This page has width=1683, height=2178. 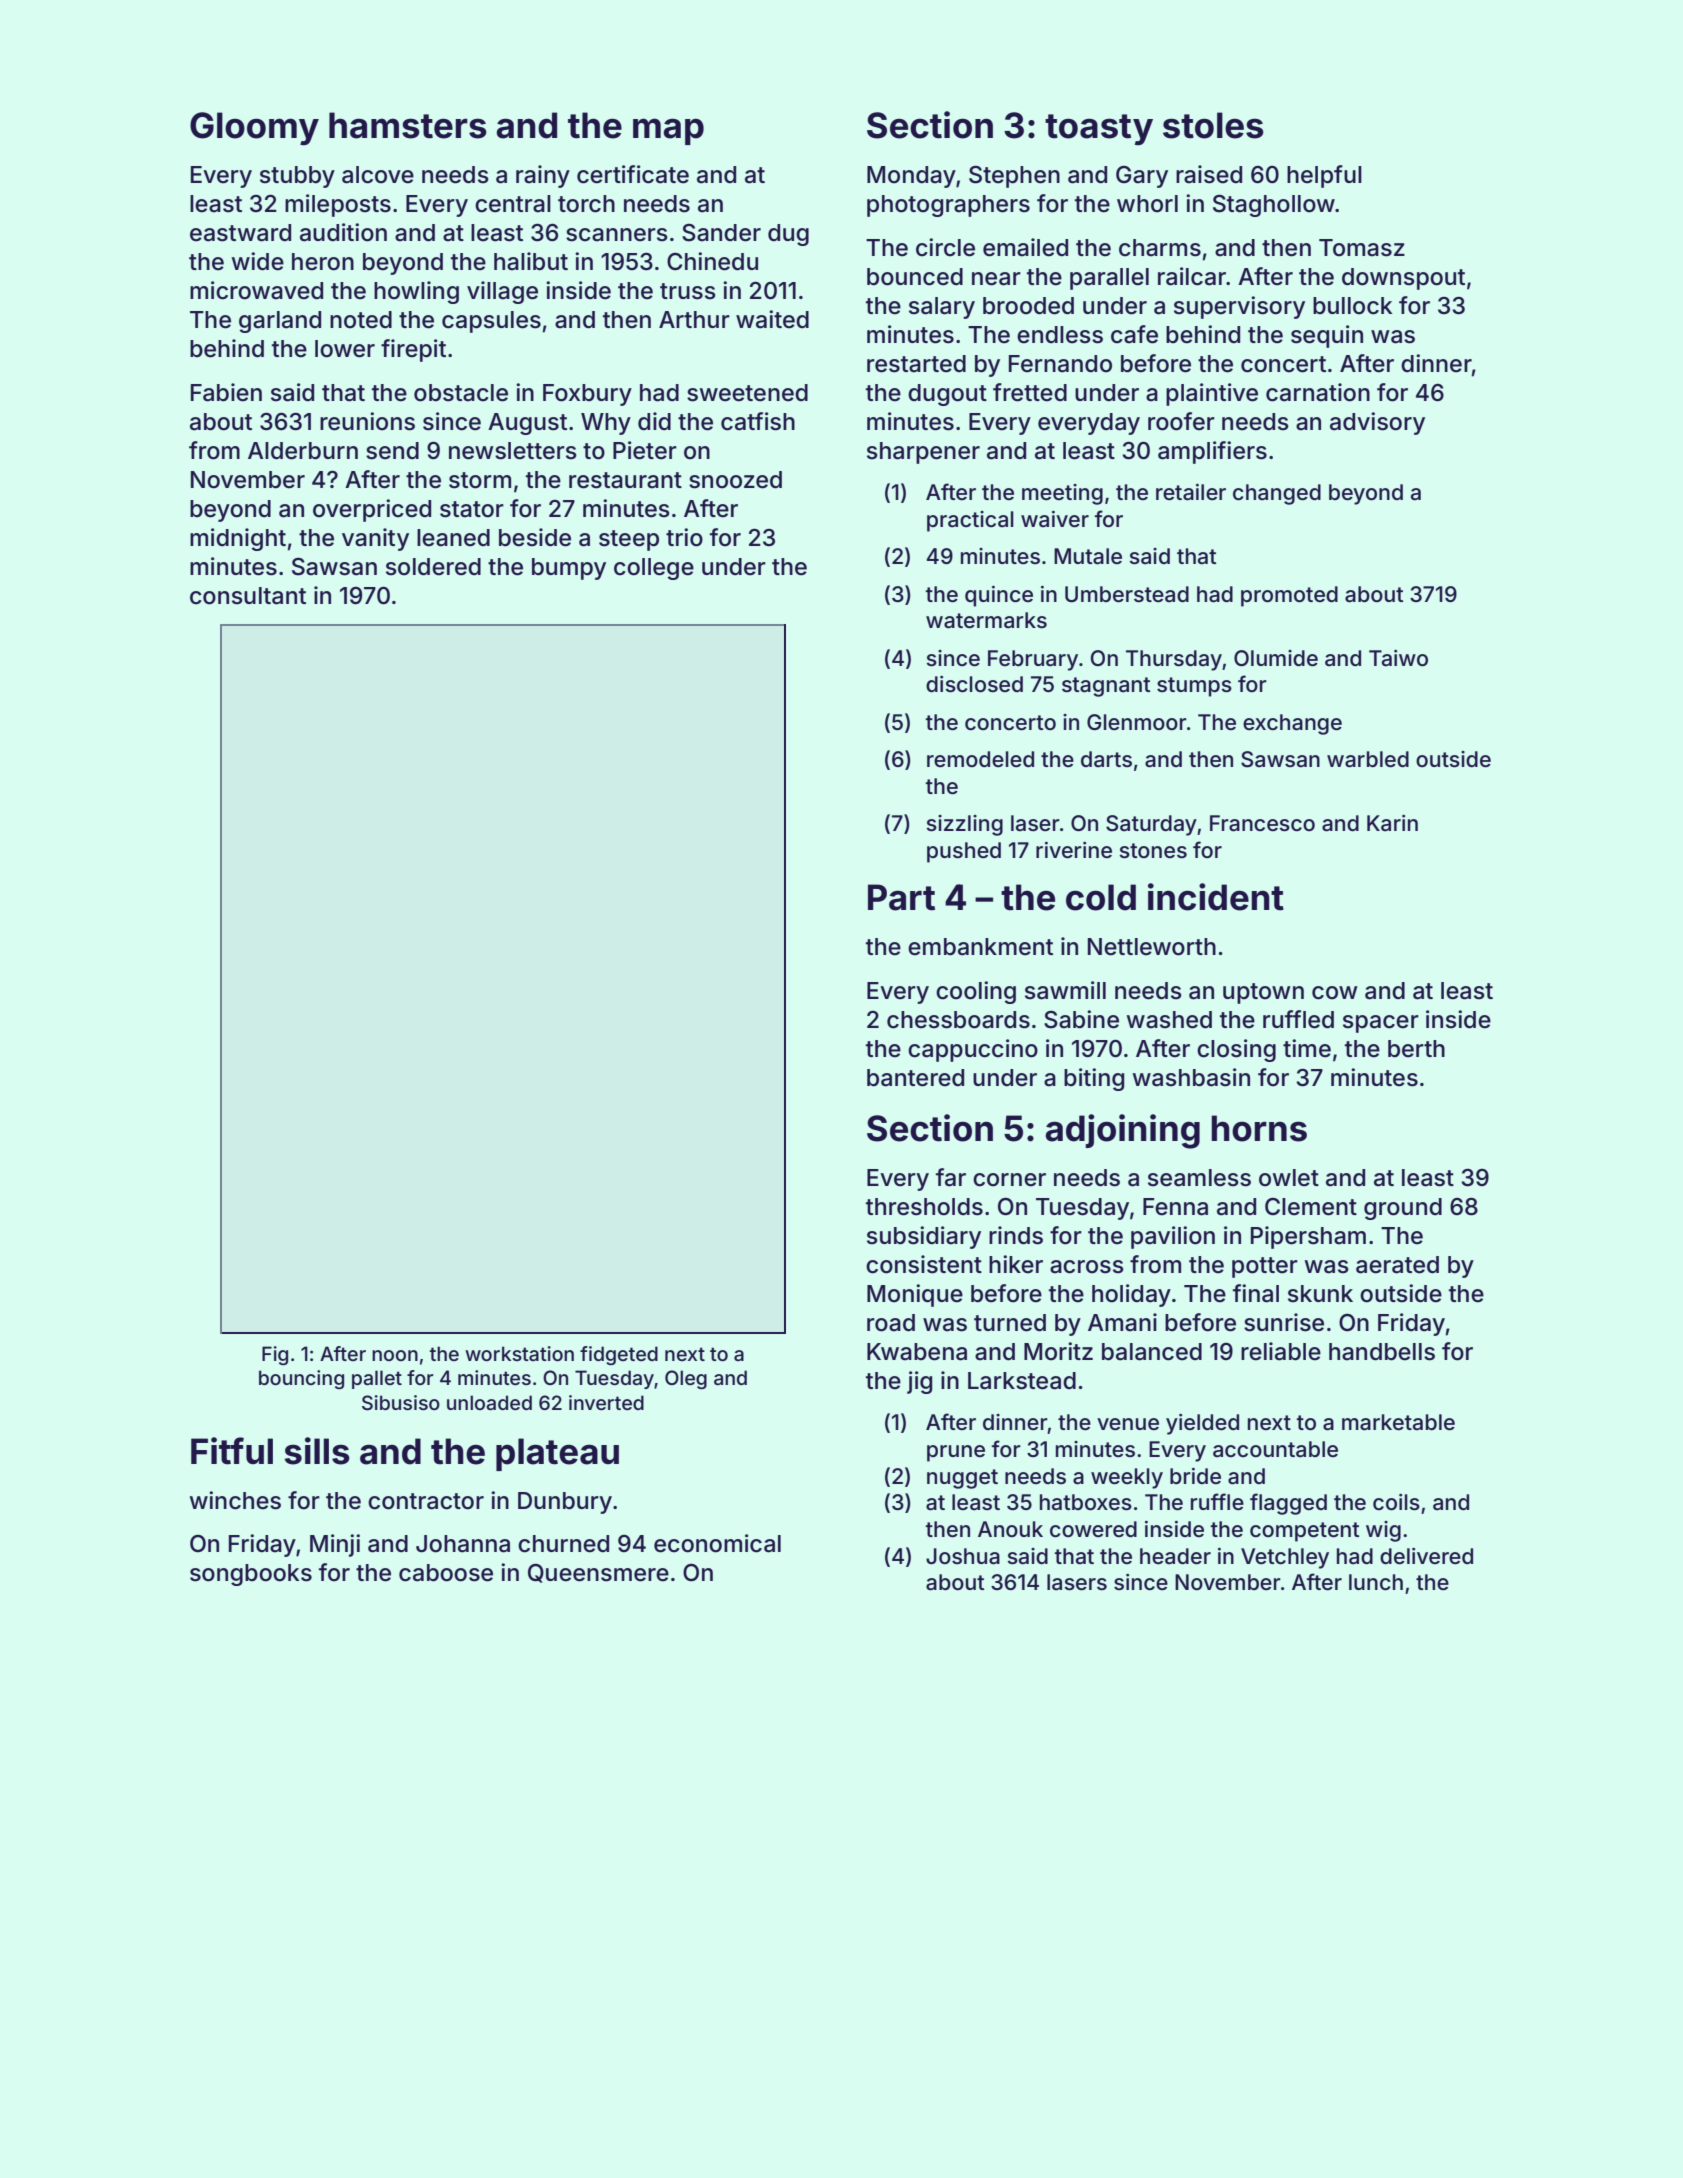 I want to click on Gloomy, so click(x=254, y=129).
